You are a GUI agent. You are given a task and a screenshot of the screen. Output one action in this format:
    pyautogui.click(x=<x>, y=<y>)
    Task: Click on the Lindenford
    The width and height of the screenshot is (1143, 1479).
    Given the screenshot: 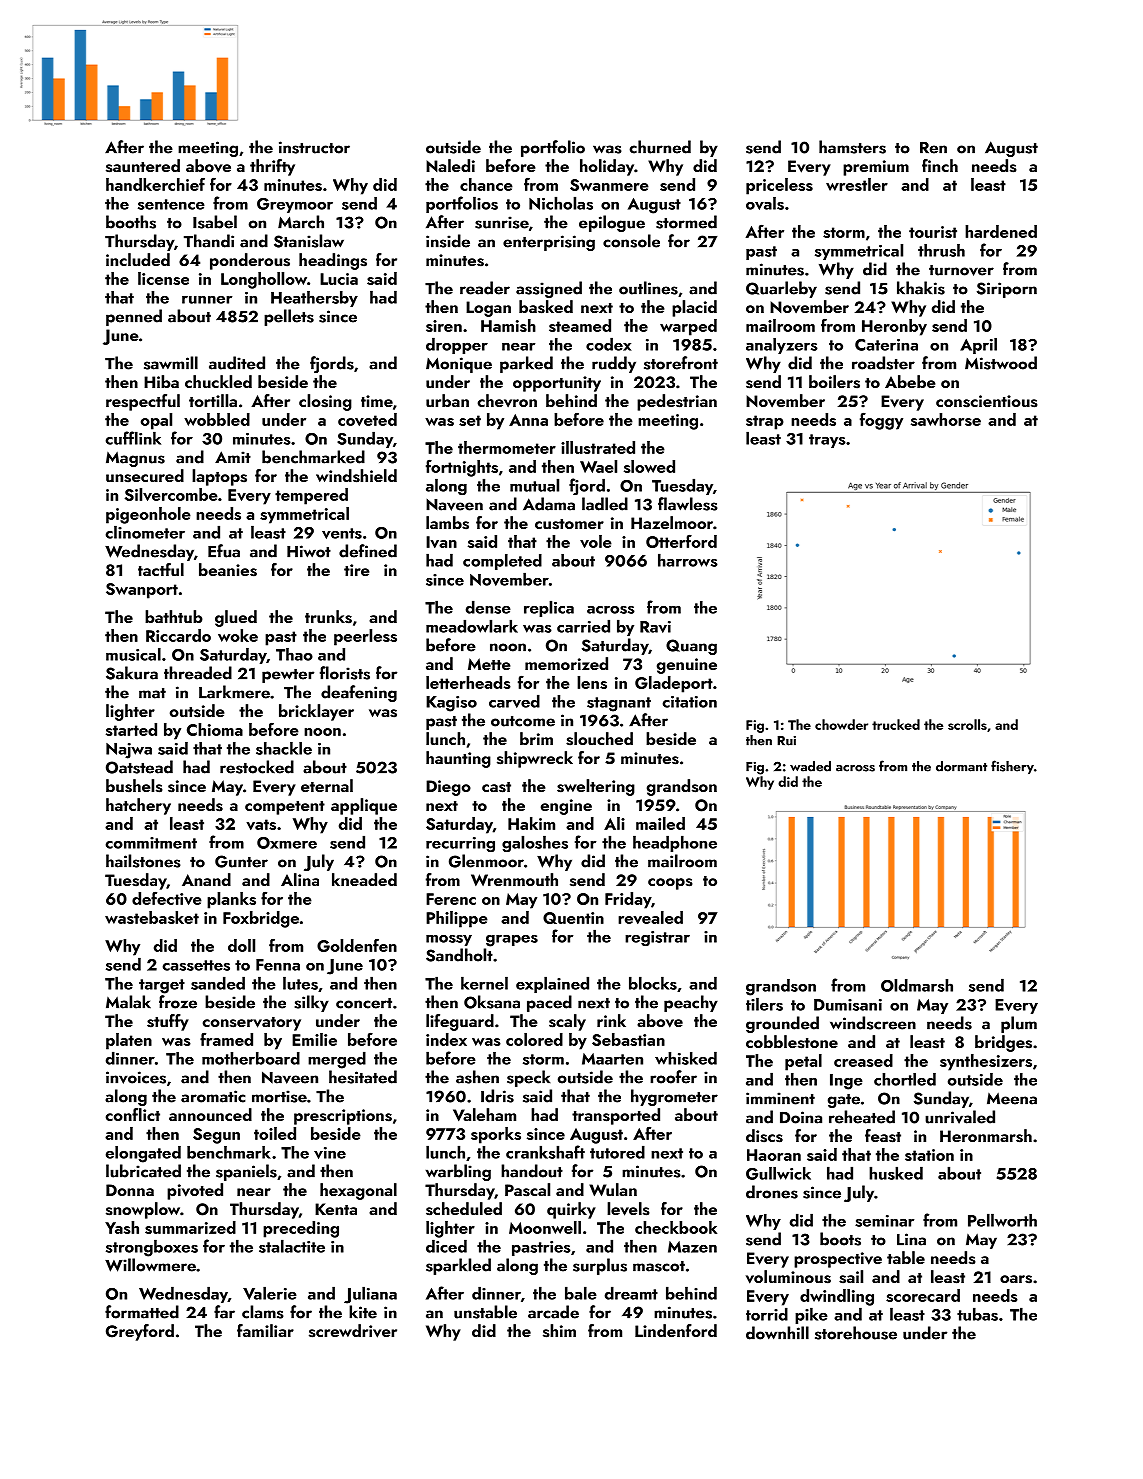 What is the action you would take?
    pyautogui.click(x=676, y=1330)
